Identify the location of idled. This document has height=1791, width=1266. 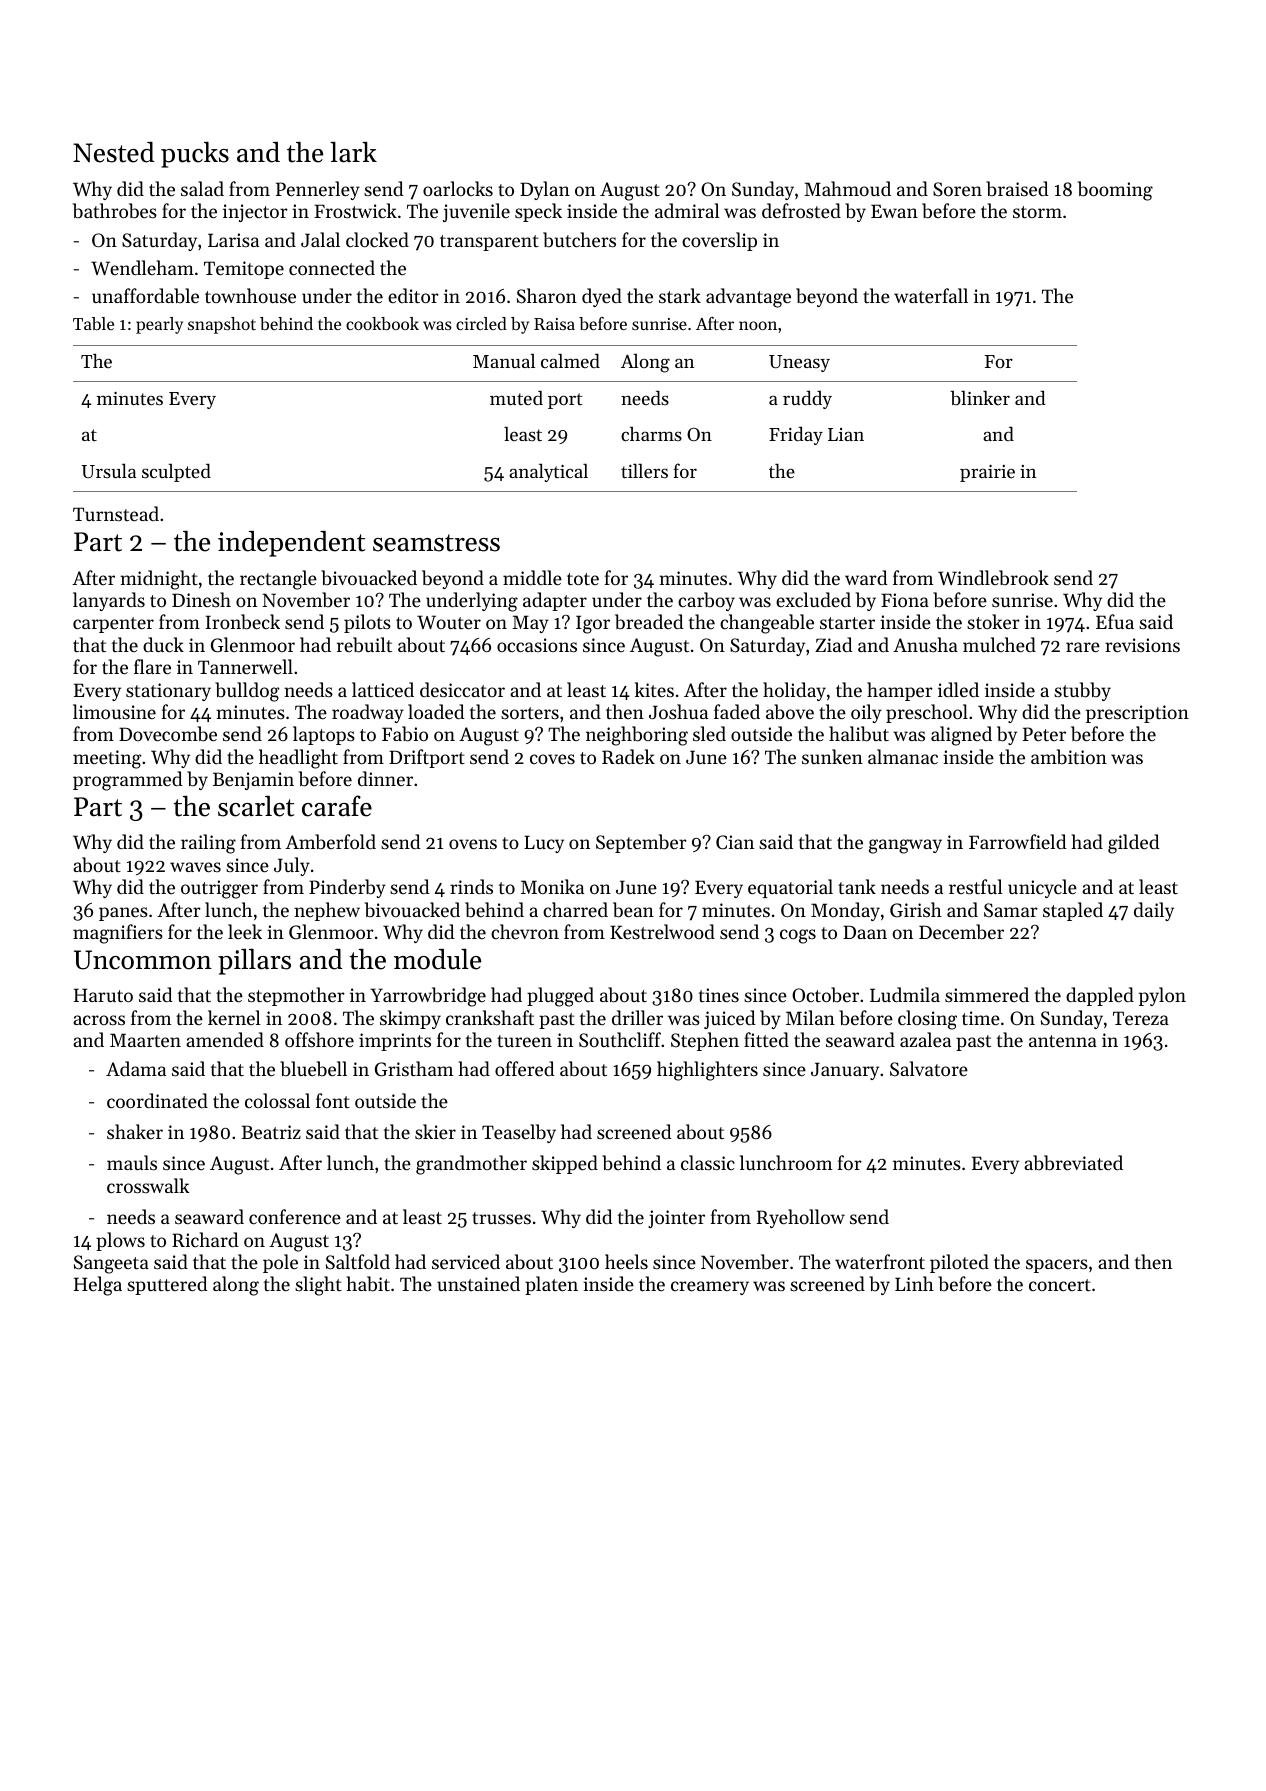
(958, 689).
